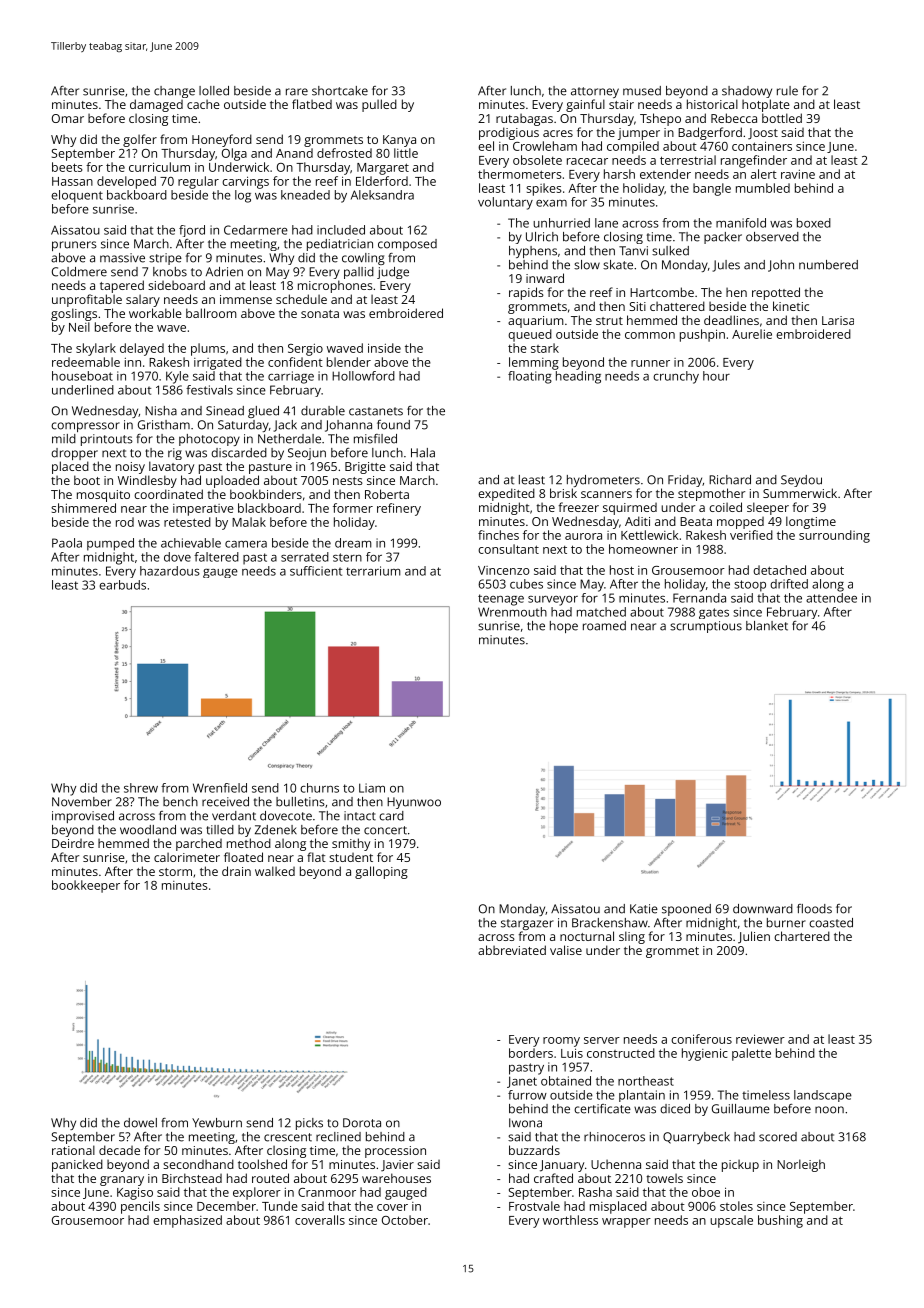 This screenshot has width=924, height=1308. I want to click on emphasized, so click(187, 1221).
